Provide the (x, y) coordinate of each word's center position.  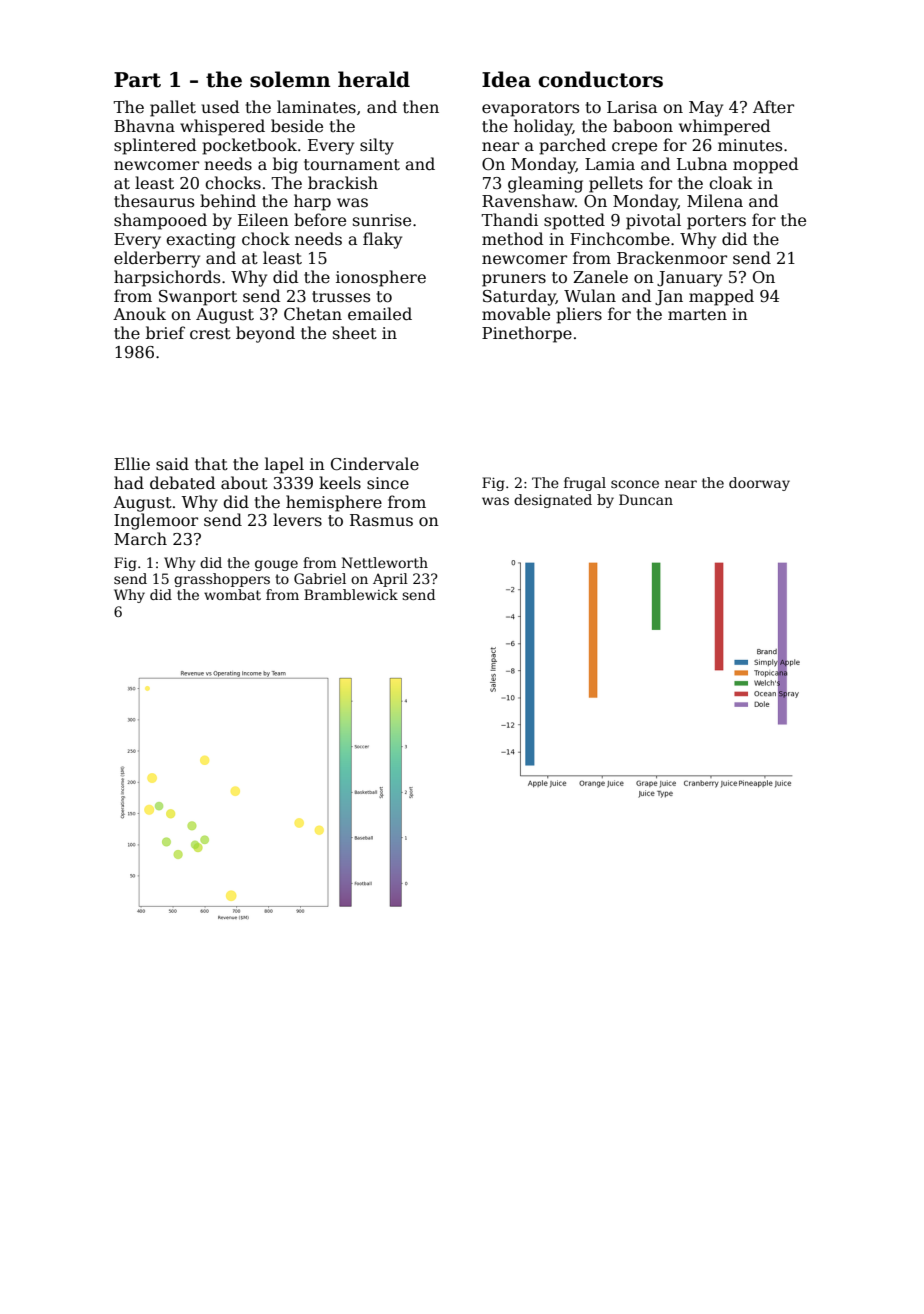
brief (165, 333)
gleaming (545, 184)
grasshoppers (222, 580)
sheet (355, 333)
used (220, 106)
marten (697, 315)
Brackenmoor (672, 258)
